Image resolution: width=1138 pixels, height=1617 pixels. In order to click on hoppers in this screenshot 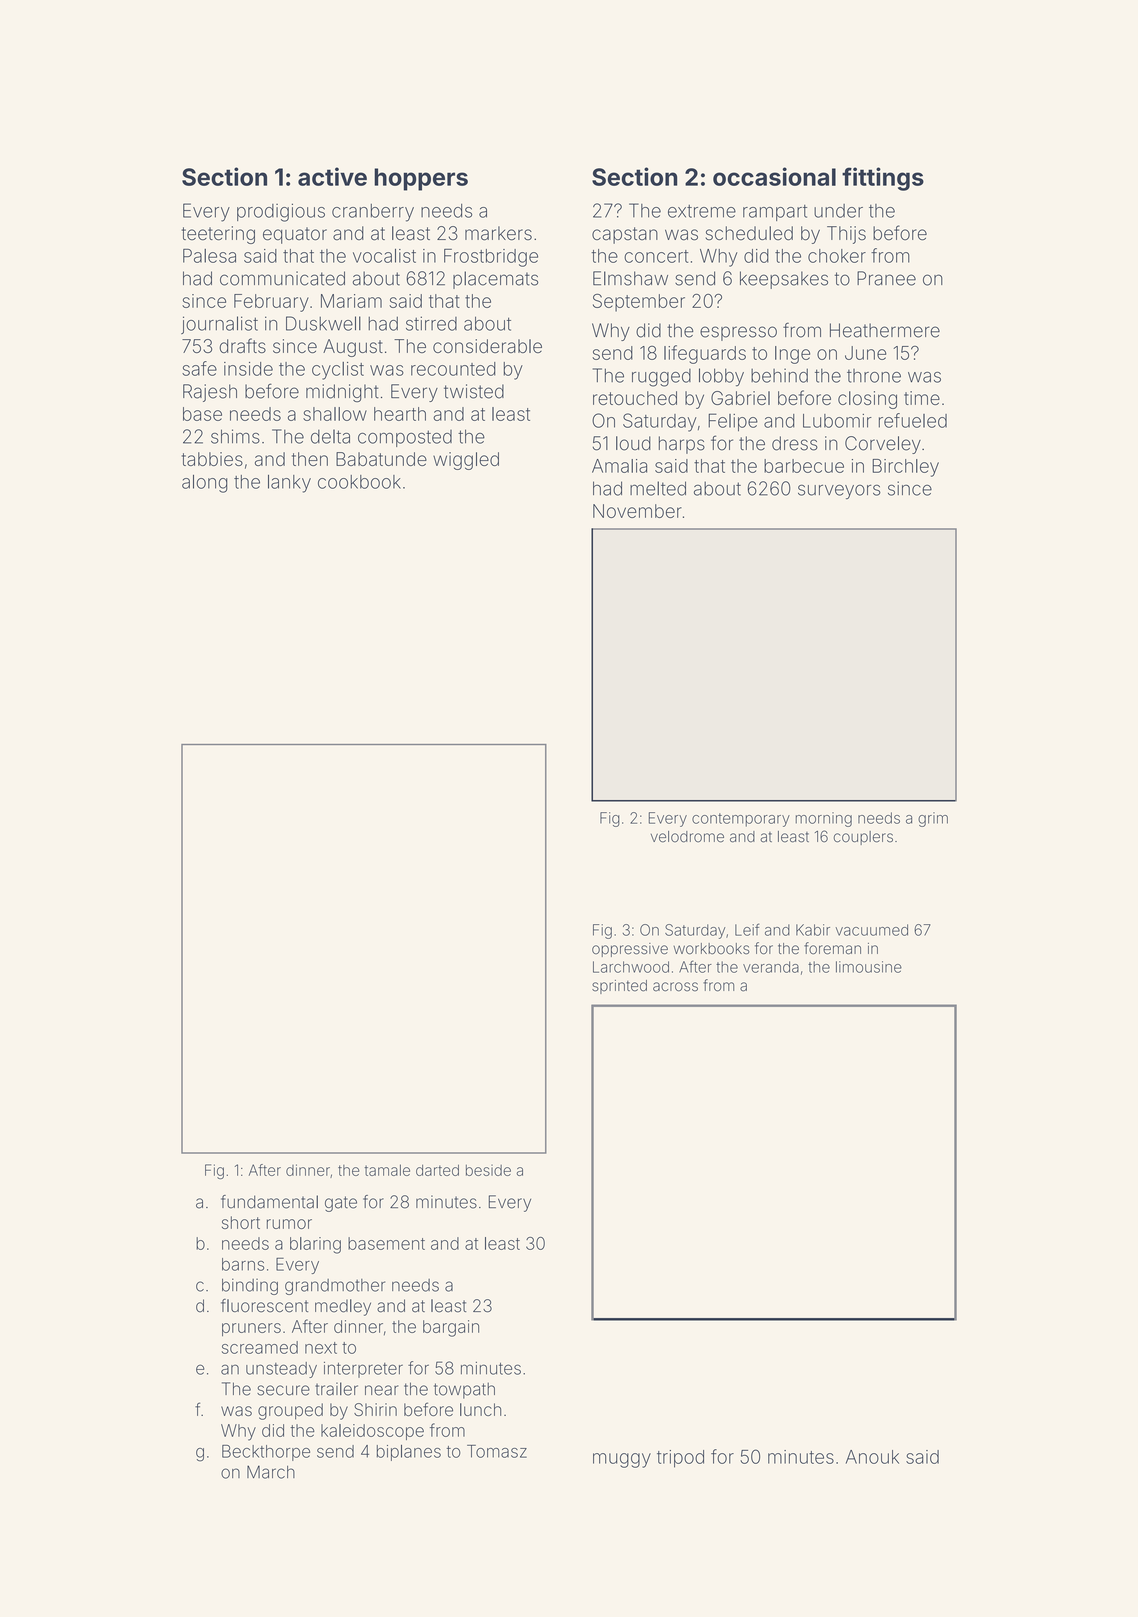, I will do `click(421, 179)`.
